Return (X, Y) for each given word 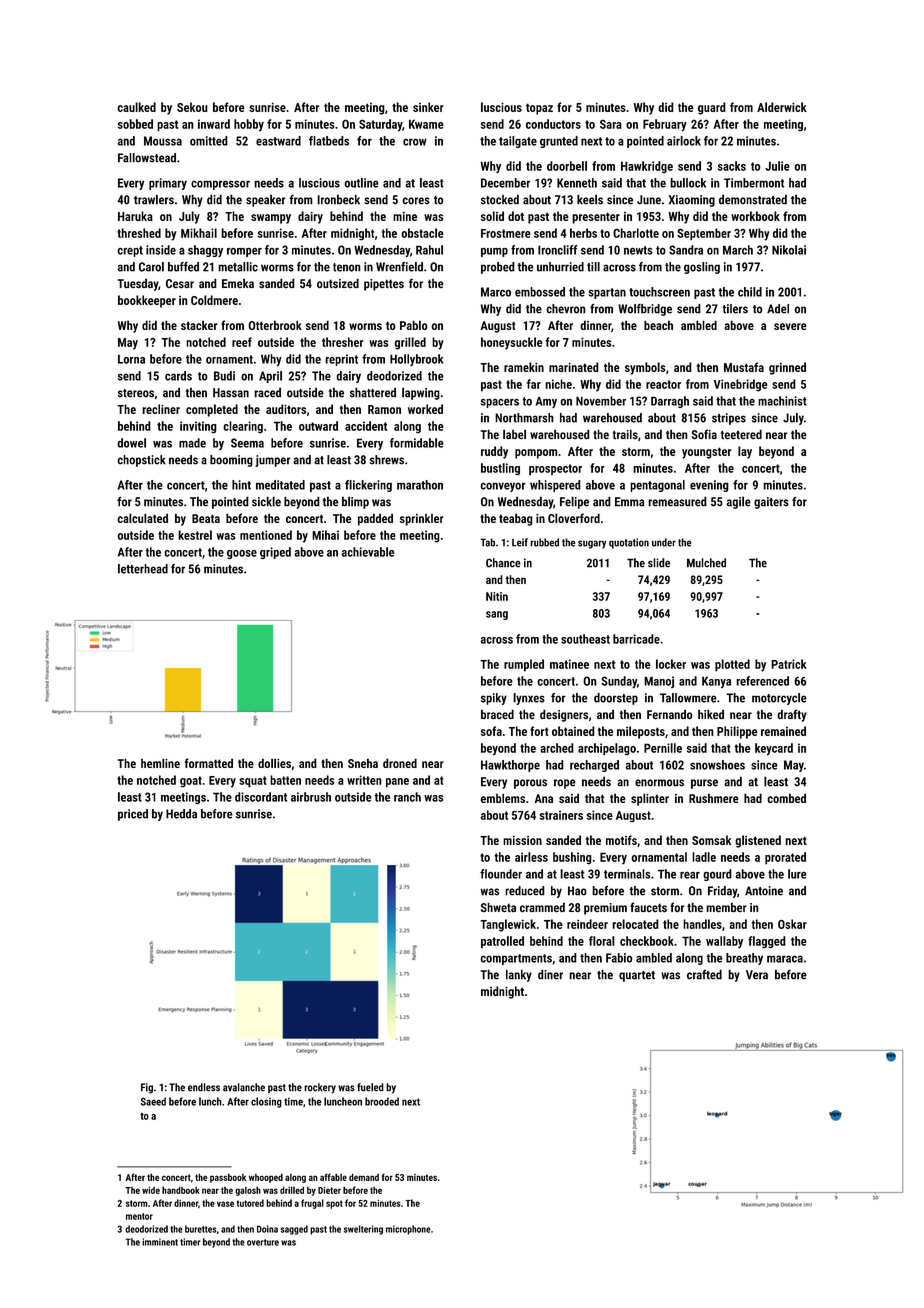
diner (550, 974)
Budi (224, 376)
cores (416, 201)
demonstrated (753, 199)
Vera (757, 975)
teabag (516, 519)
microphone (408, 1230)
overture (263, 1242)
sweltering (363, 1230)
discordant (261, 797)
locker (671, 664)
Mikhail (199, 233)
